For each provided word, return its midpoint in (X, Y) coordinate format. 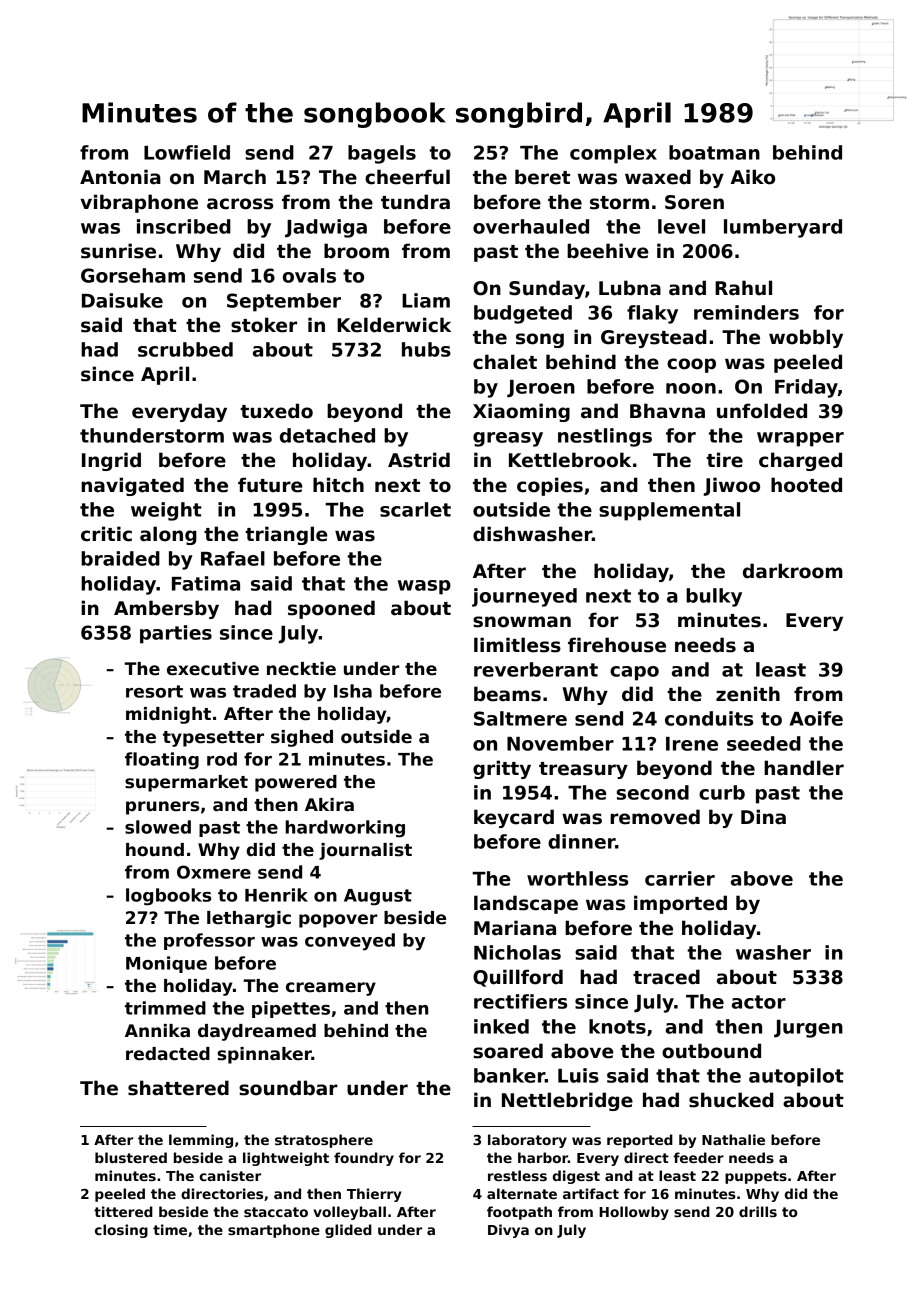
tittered (123, 1211)
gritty (502, 769)
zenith (748, 694)
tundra (415, 202)
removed (655, 817)
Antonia (120, 177)
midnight (168, 715)
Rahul (743, 288)
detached (327, 435)
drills (758, 1211)
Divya (508, 1231)
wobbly (806, 338)
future (270, 485)
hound (155, 850)
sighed (302, 738)
